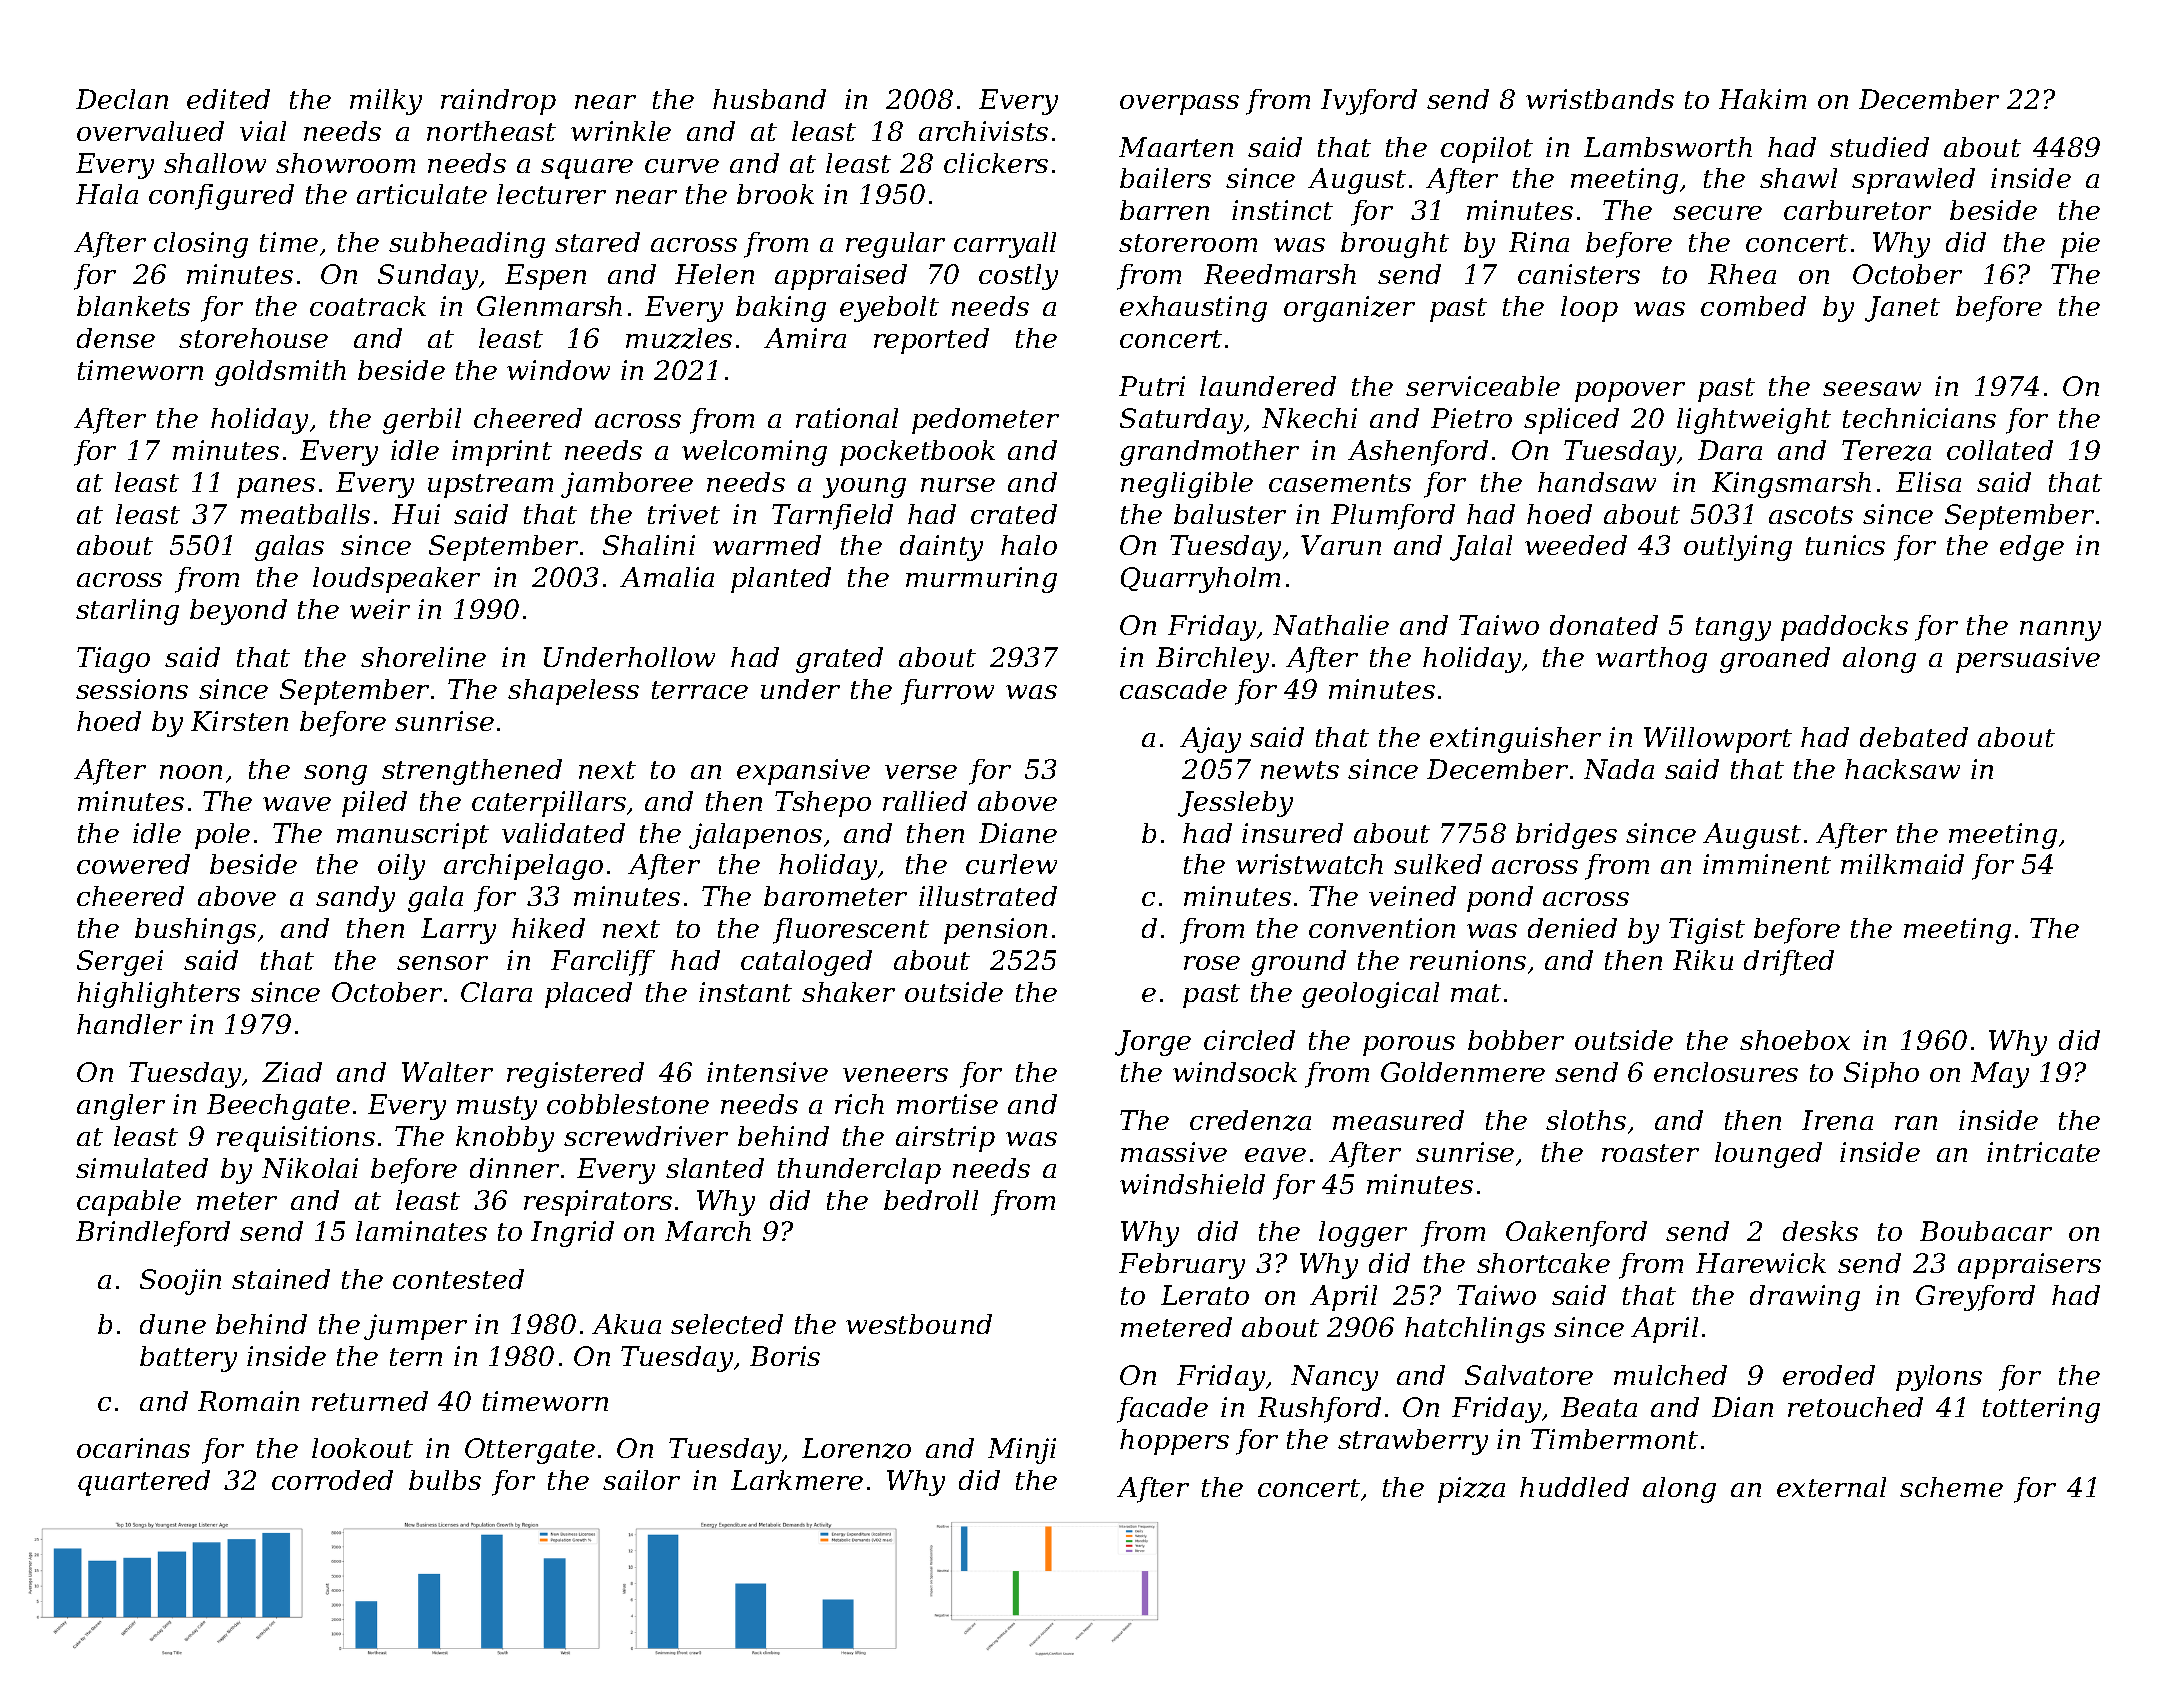 This screenshot has width=2178, height=1683. I want to click on seesaw, so click(1872, 389).
